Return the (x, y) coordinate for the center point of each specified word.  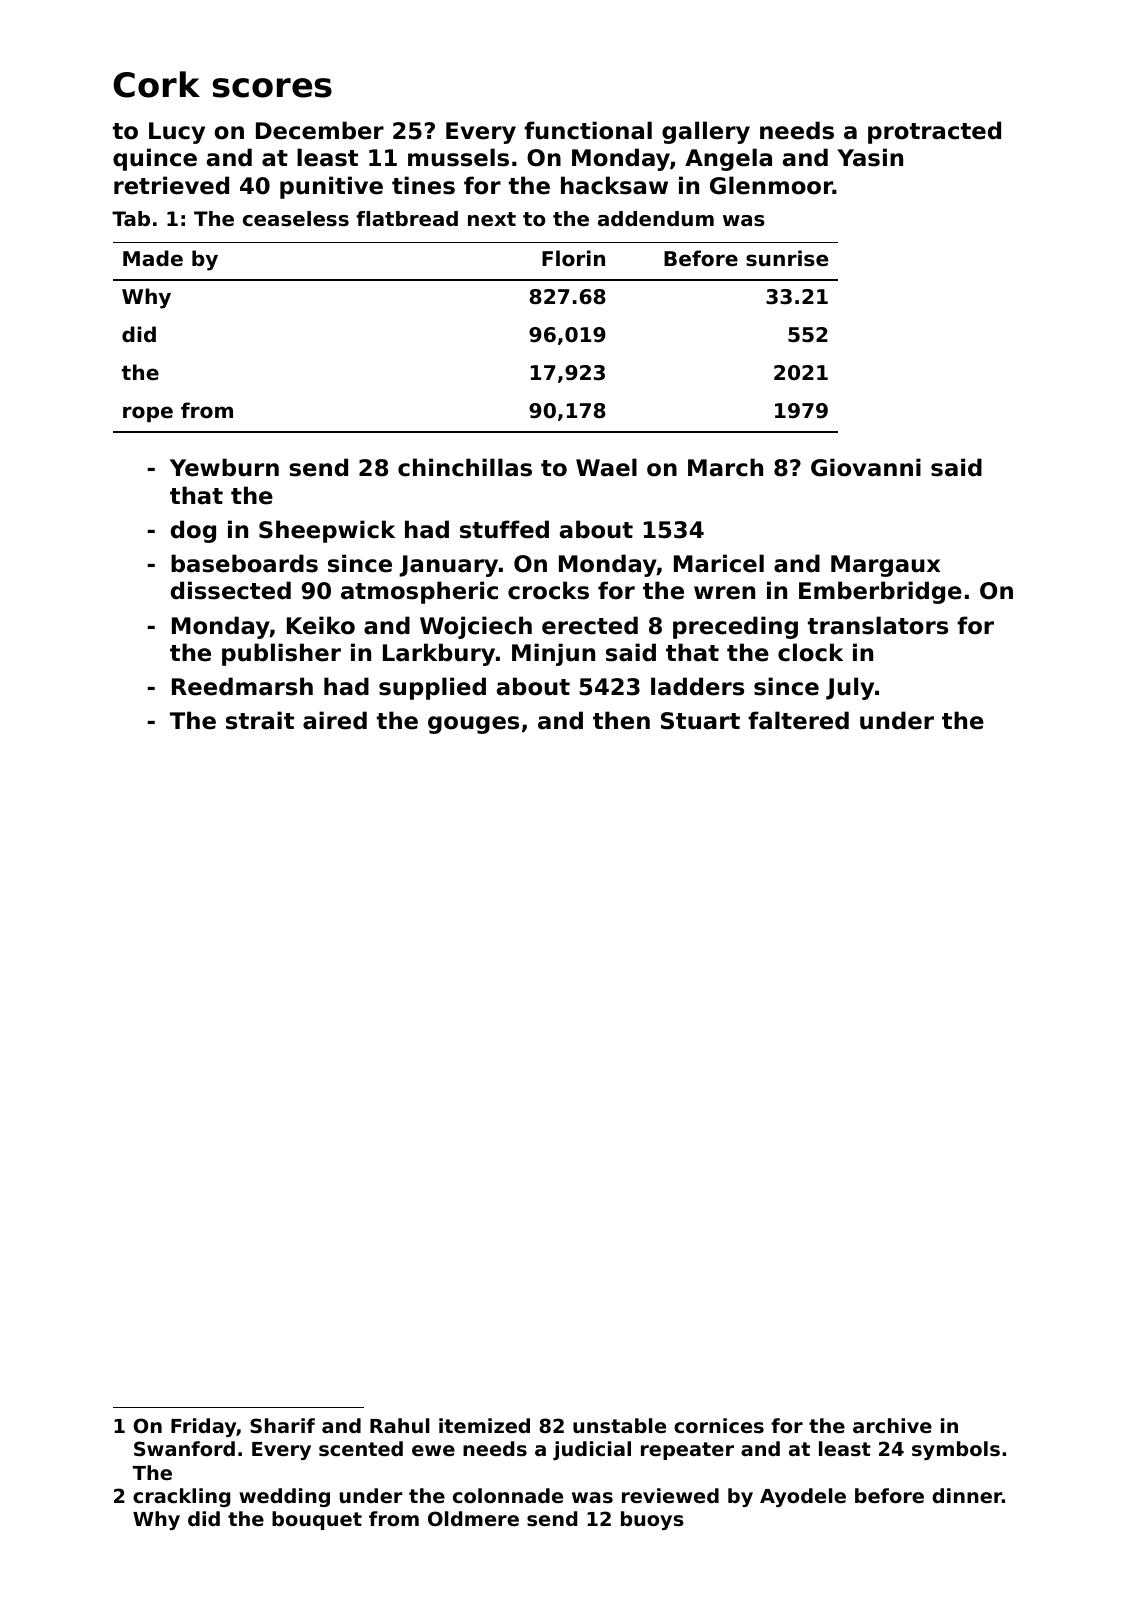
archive (892, 1425)
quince (155, 159)
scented (361, 1448)
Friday (203, 1427)
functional (588, 130)
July (850, 688)
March (725, 467)
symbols (956, 1450)
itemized (484, 1425)
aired (335, 720)
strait (260, 720)
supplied (432, 688)
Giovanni (866, 467)
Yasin (870, 157)
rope (148, 414)
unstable (619, 1425)
